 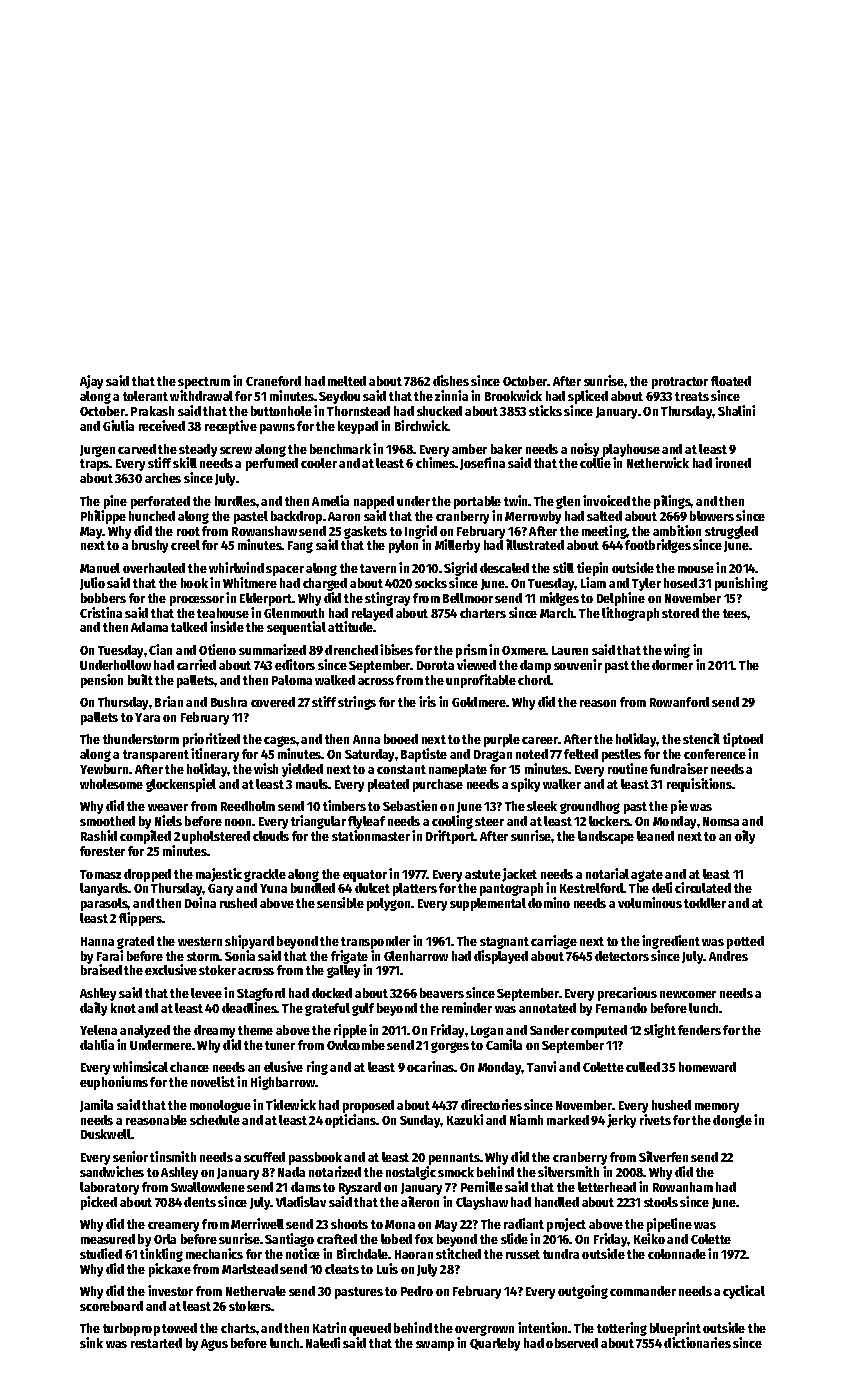 I want to click on charged, so click(x=325, y=584).
